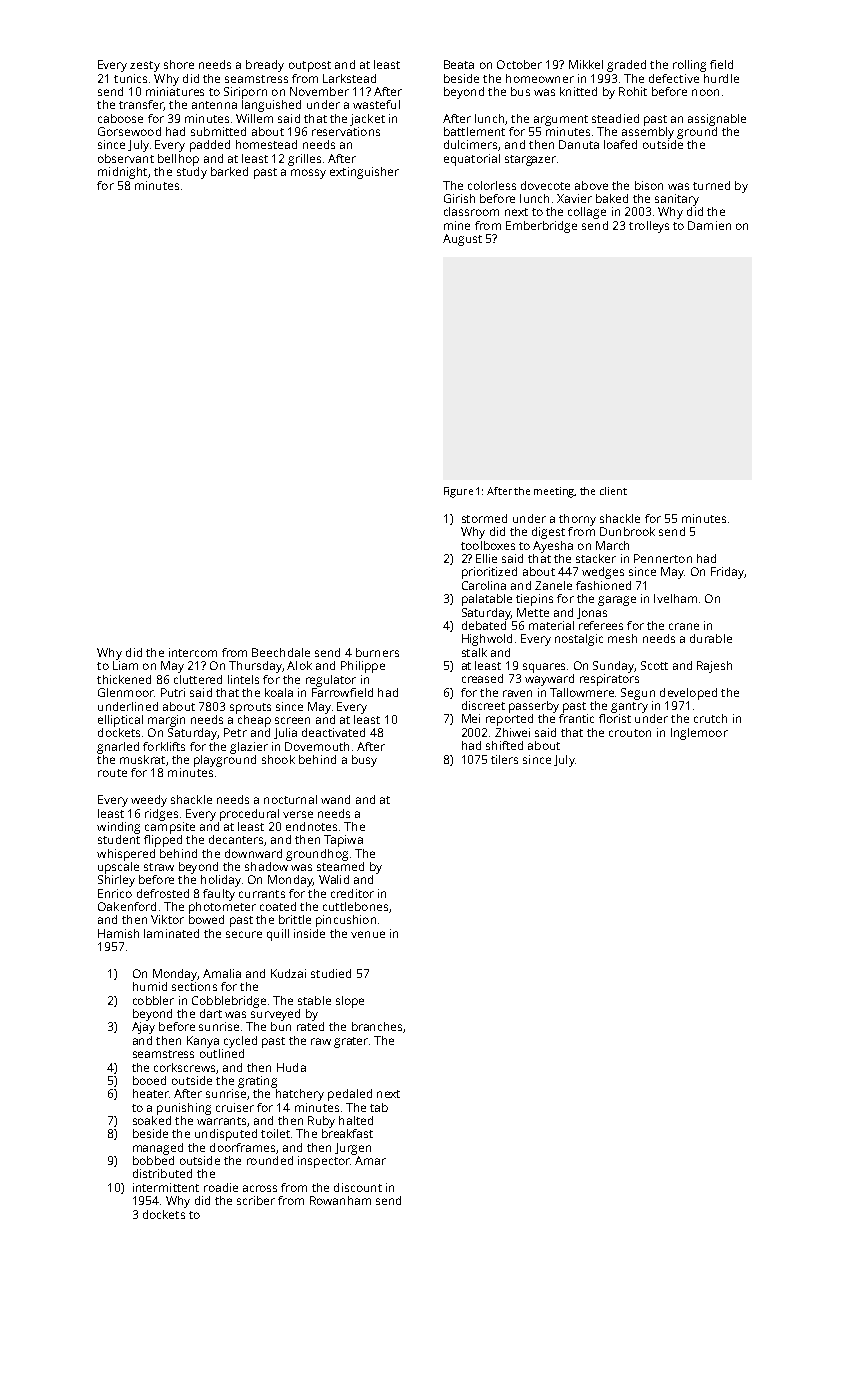 The width and height of the document is (849, 1400). Describe the element at coordinates (249, 748) in the document. I see `glazier` at that location.
